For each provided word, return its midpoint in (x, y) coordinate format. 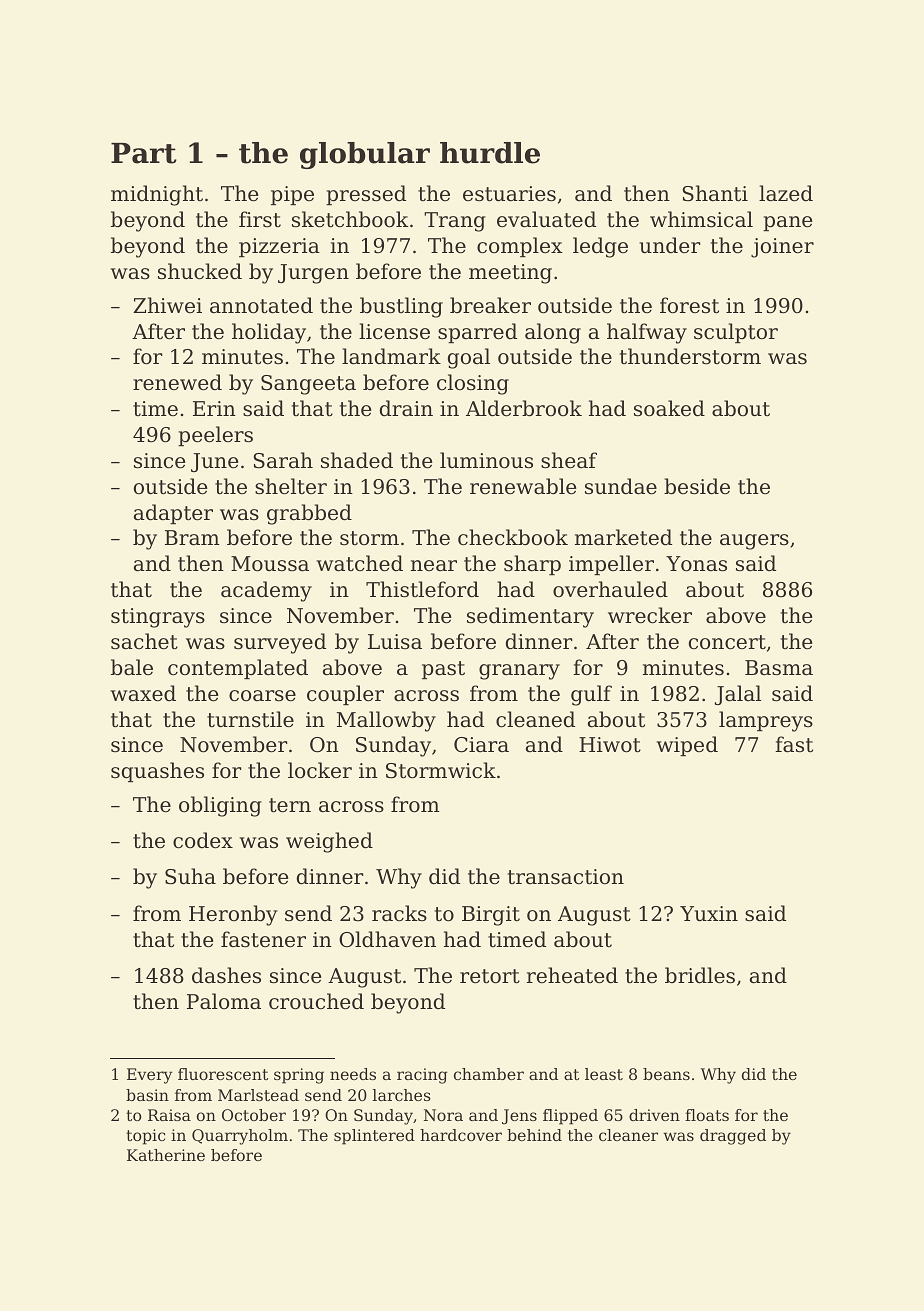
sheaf (569, 460)
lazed (786, 193)
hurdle (490, 153)
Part (144, 153)
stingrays (158, 618)
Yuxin (709, 913)
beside (697, 486)
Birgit (491, 916)
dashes (226, 975)
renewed (177, 382)
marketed (623, 537)
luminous (486, 460)
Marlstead (258, 1095)
